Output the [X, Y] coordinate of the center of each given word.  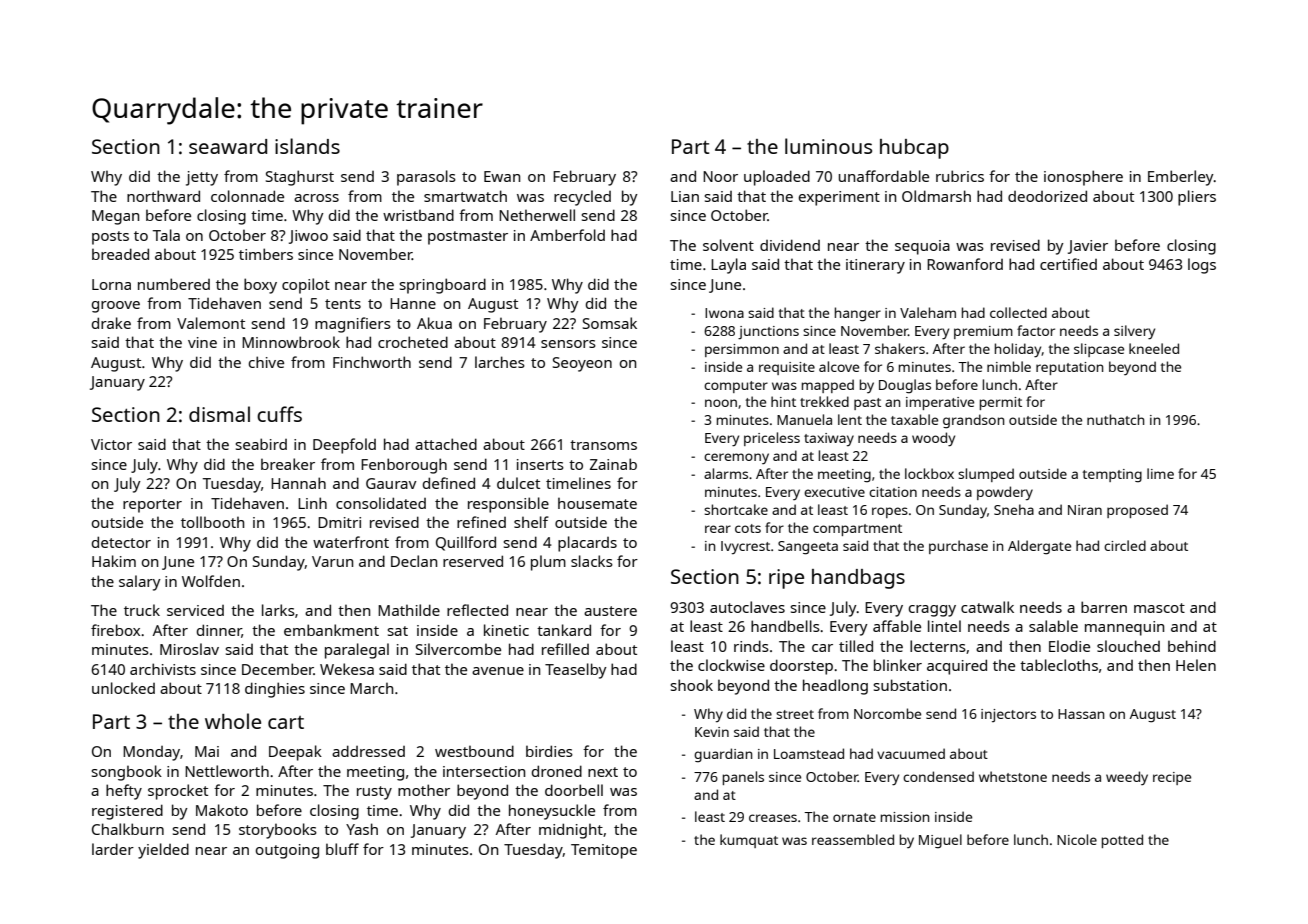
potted [1122, 841]
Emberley [1181, 178]
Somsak [610, 323]
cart [286, 722]
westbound [474, 751]
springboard [443, 286]
